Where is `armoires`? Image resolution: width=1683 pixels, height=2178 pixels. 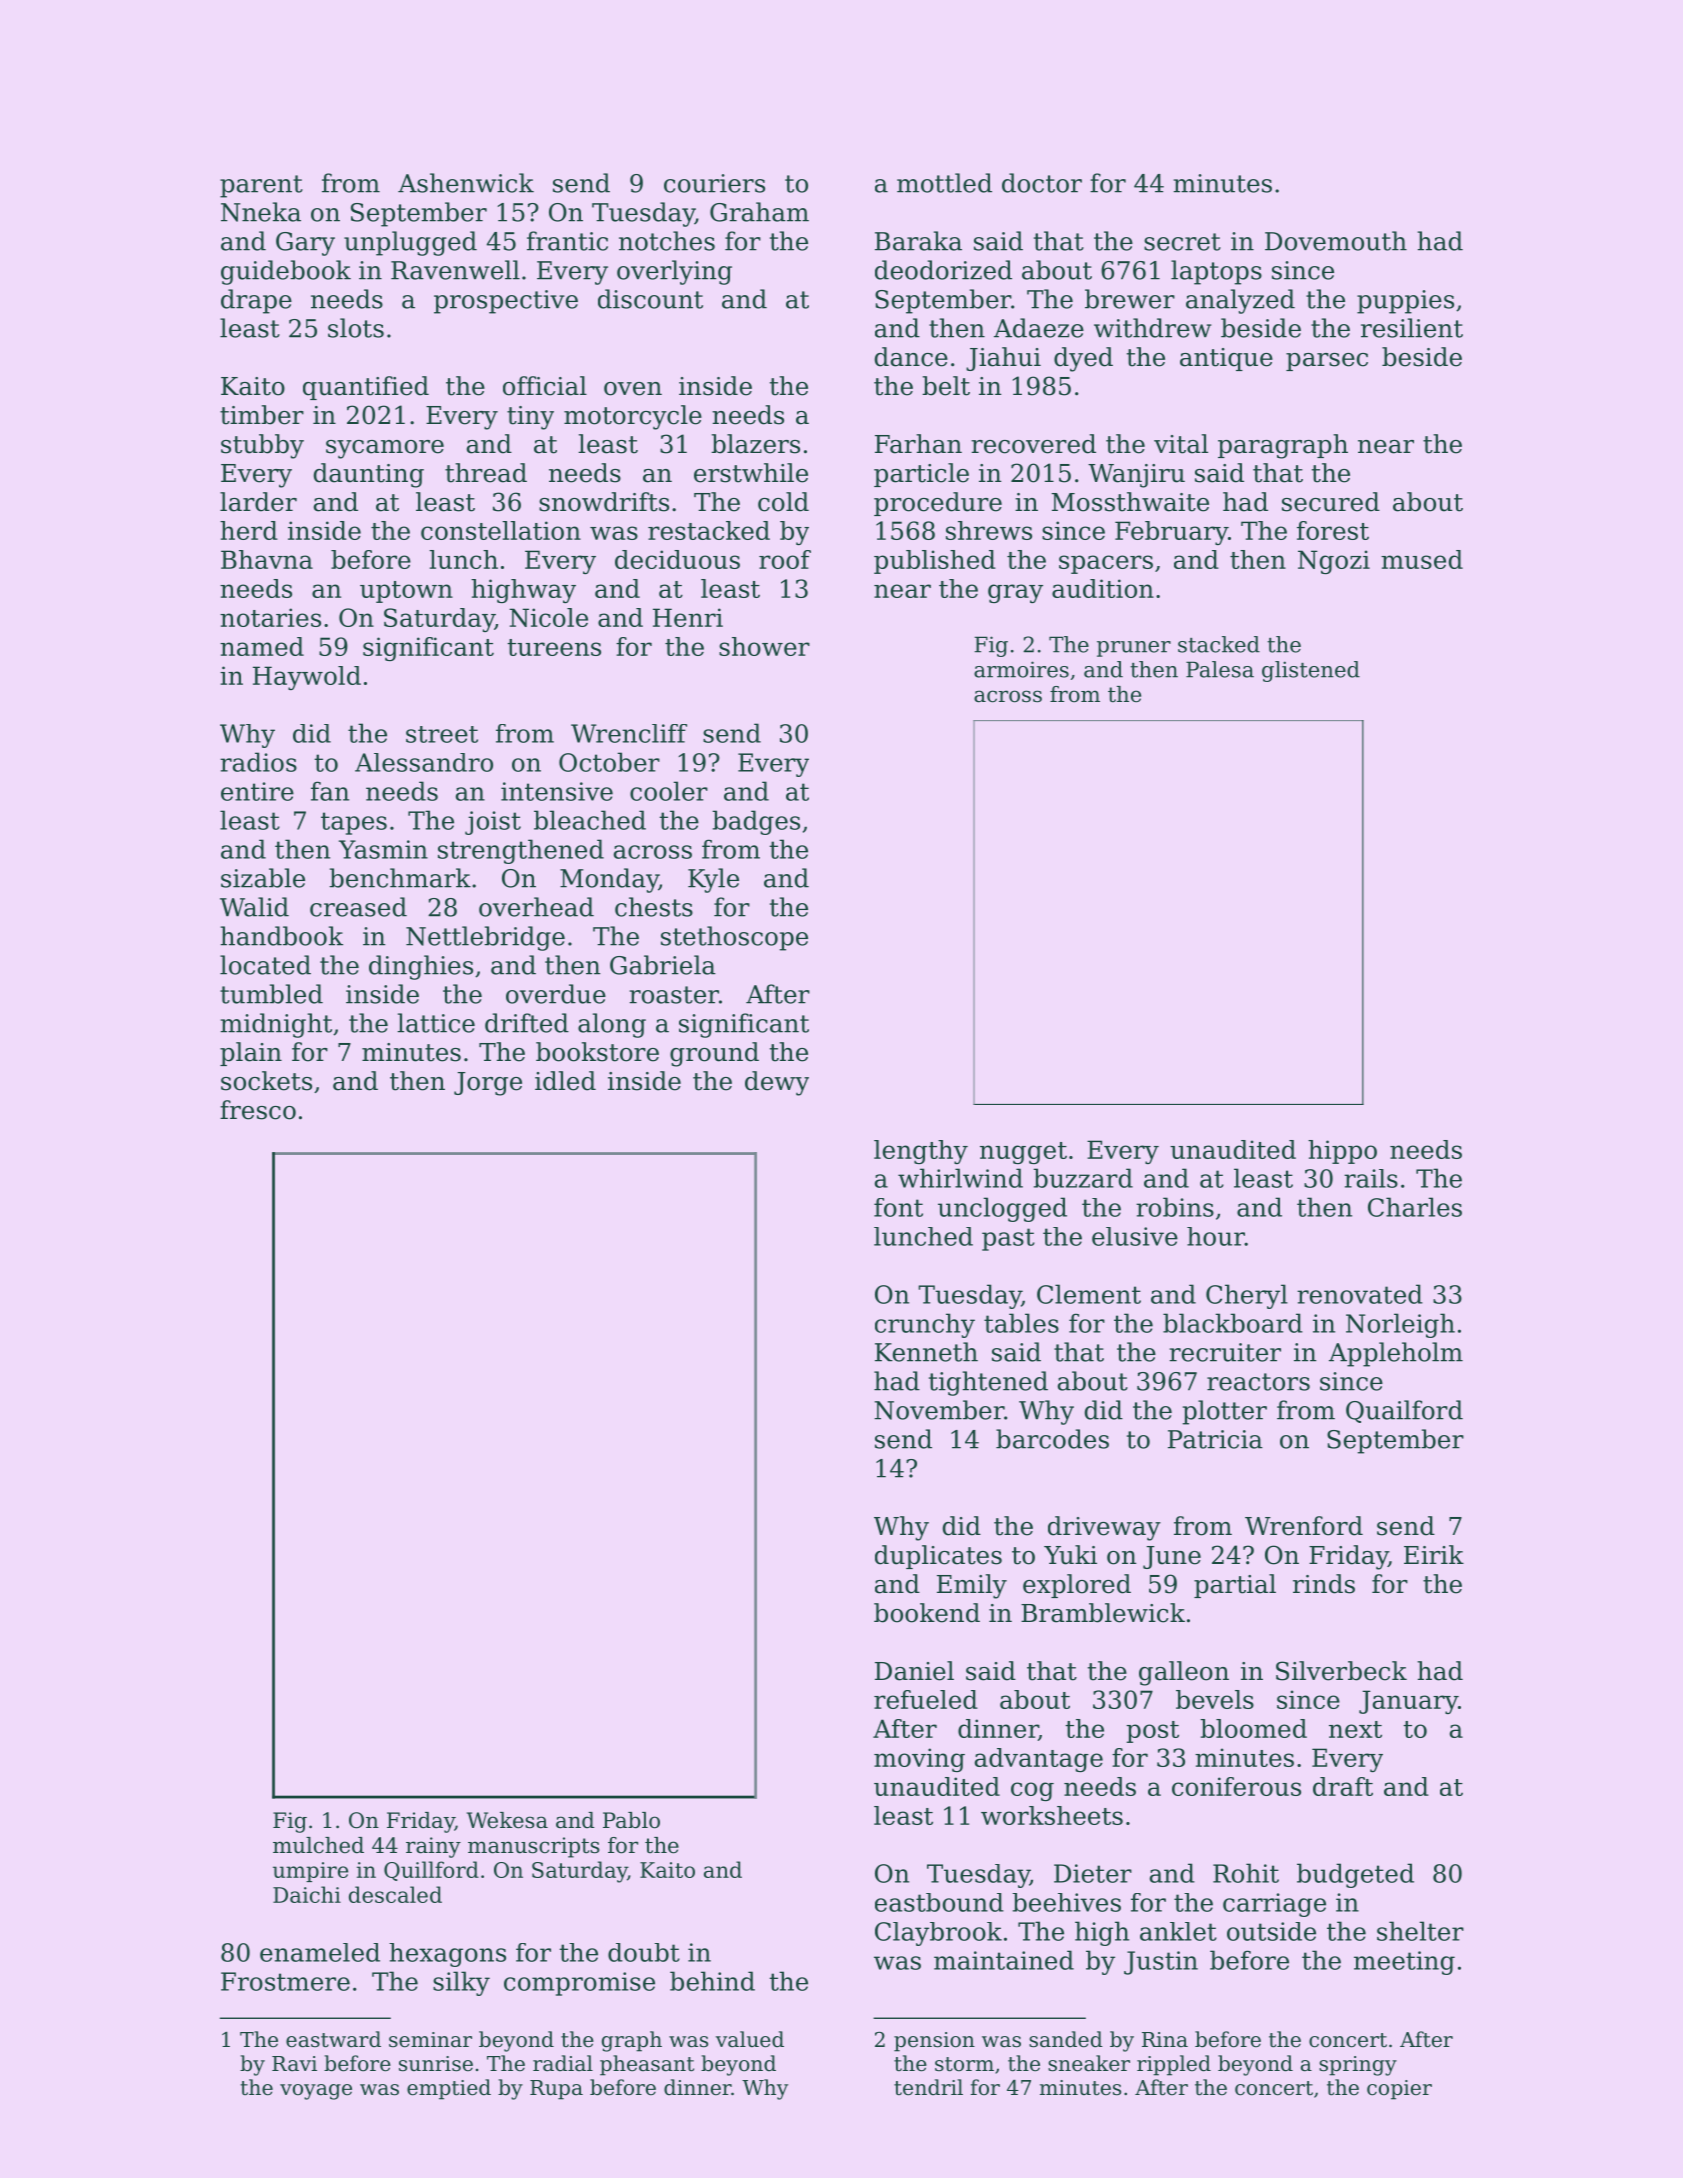
armoires is located at coordinates (1021, 669).
